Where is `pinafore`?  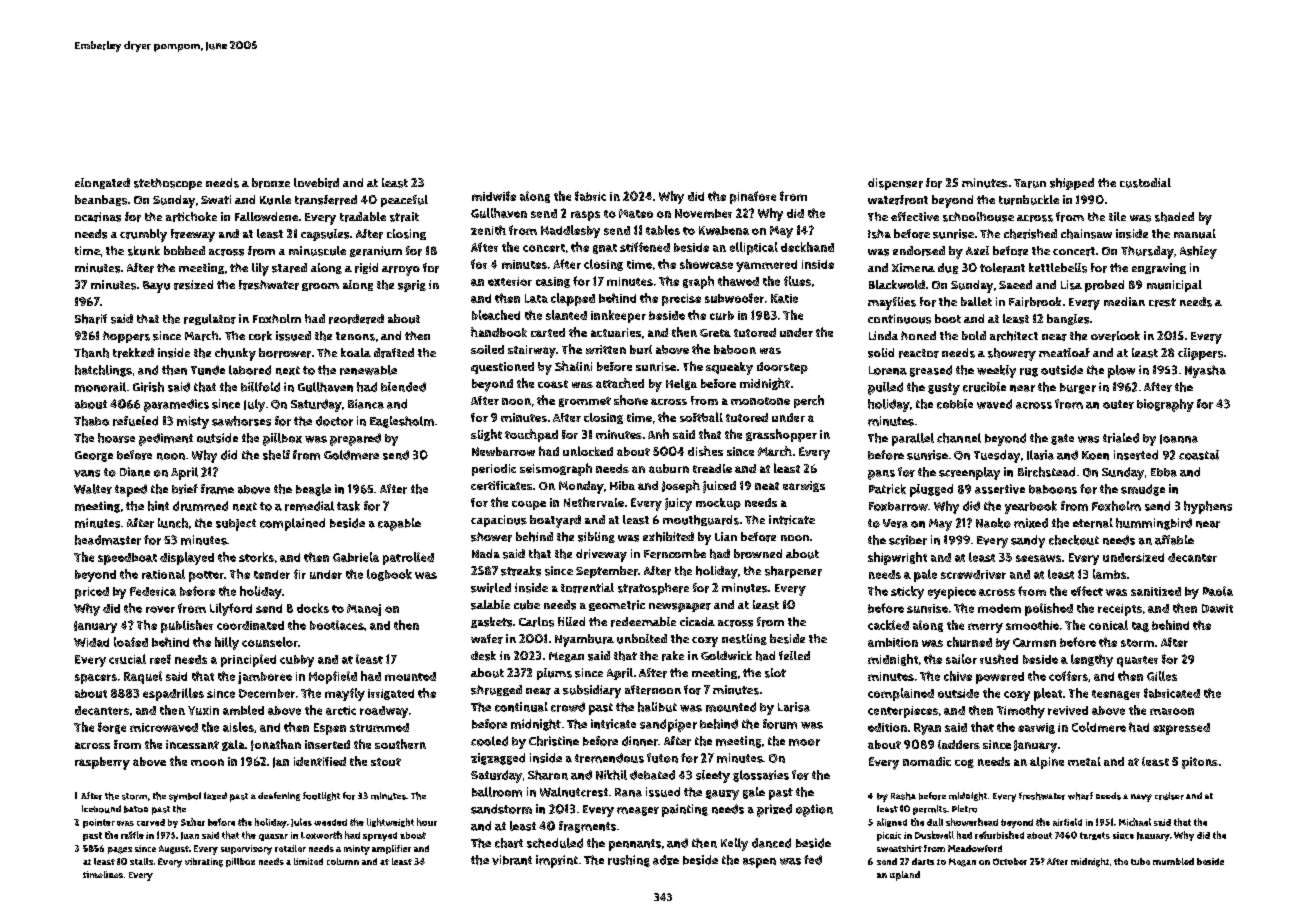 pinafore is located at coordinates (753, 197).
